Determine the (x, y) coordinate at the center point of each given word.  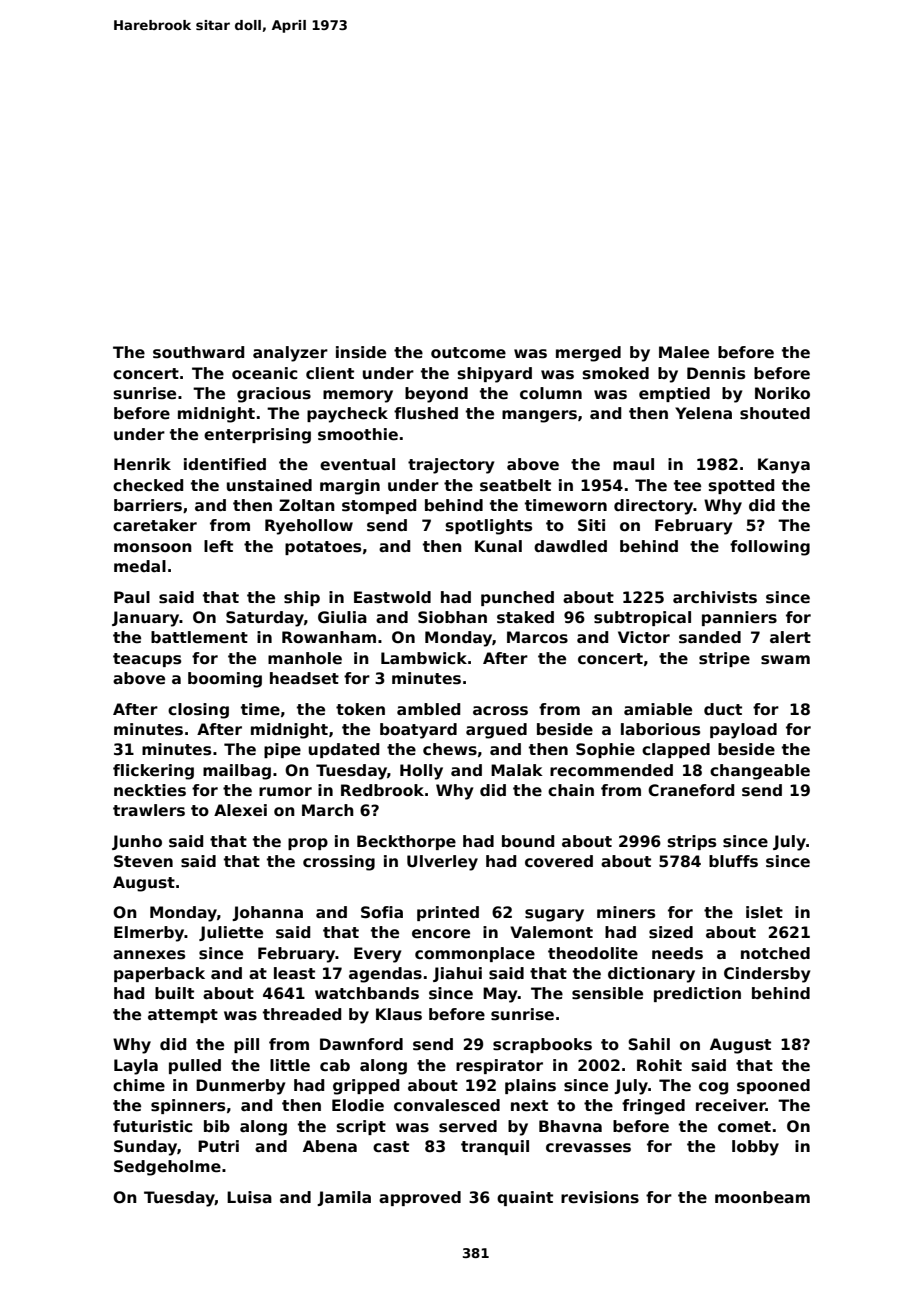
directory (654, 507)
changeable (760, 772)
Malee (684, 352)
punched (517, 598)
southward (198, 352)
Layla (136, 1067)
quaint (525, 1198)
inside (361, 352)
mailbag (237, 772)
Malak (517, 770)
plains (530, 1086)
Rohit (659, 1065)
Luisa (249, 1197)
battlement (199, 637)
